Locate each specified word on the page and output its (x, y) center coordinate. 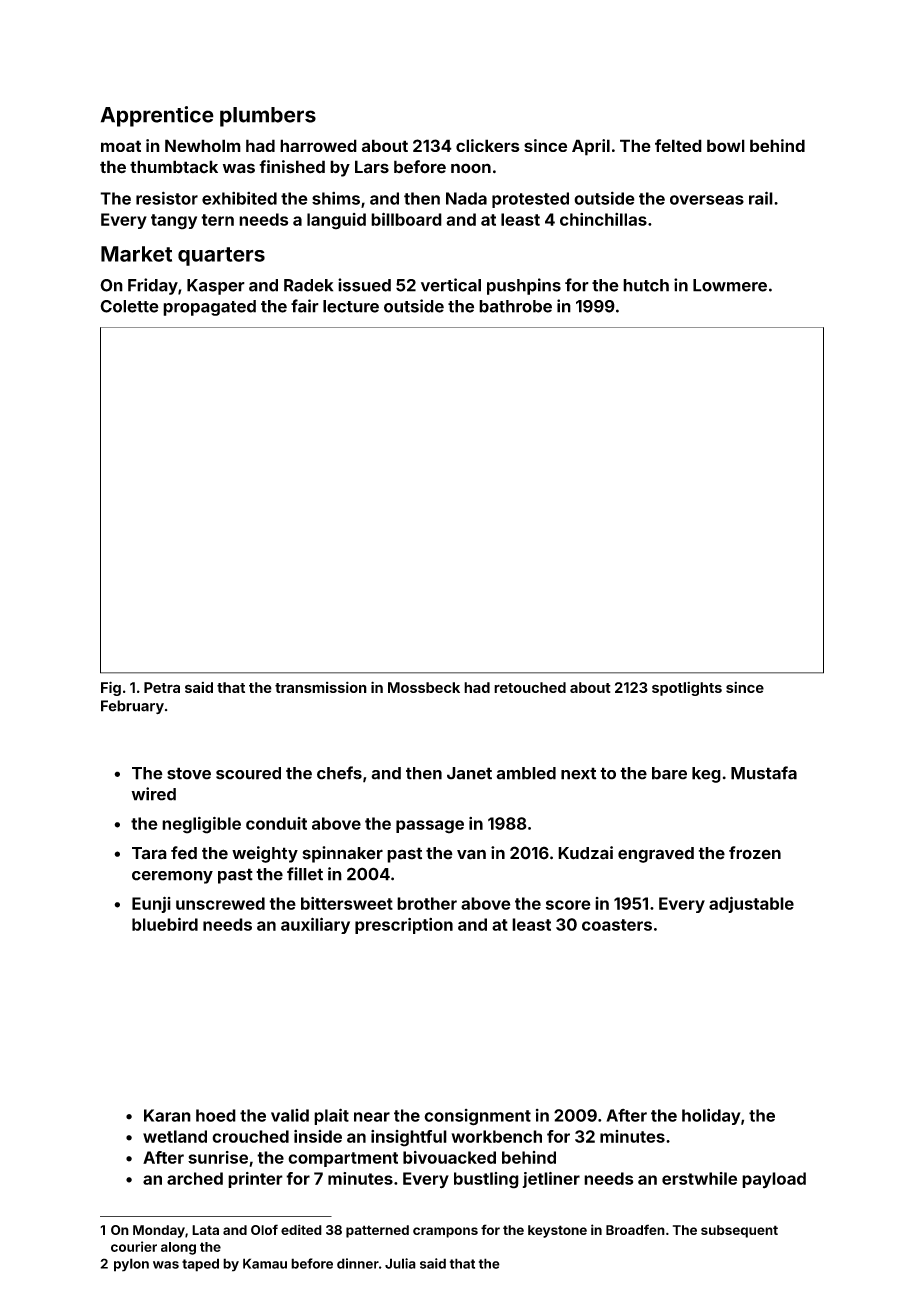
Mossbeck (424, 687)
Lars (372, 167)
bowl (726, 145)
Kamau (265, 1263)
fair (305, 306)
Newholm (203, 145)
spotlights (687, 689)
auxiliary (315, 925)
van (471, 854)
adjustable (751, 904)
